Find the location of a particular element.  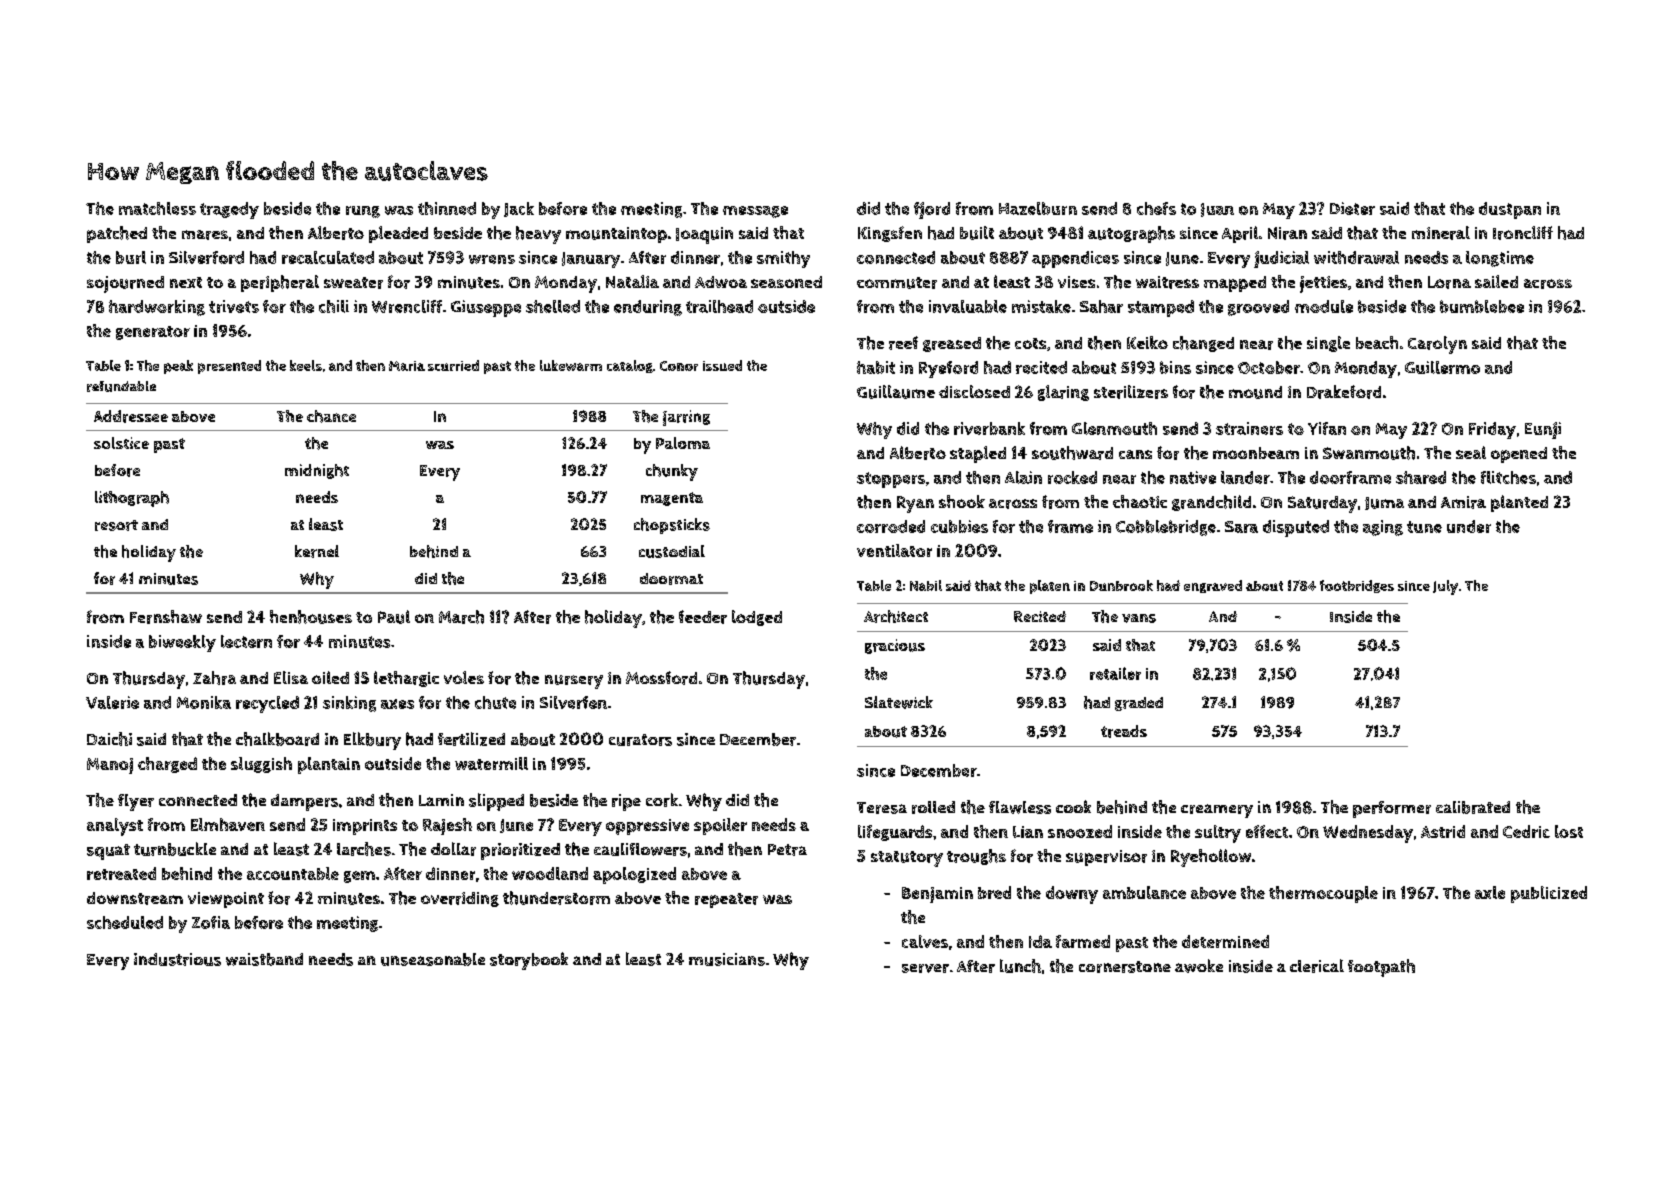

overriding is located at coordinates (460, 899).
